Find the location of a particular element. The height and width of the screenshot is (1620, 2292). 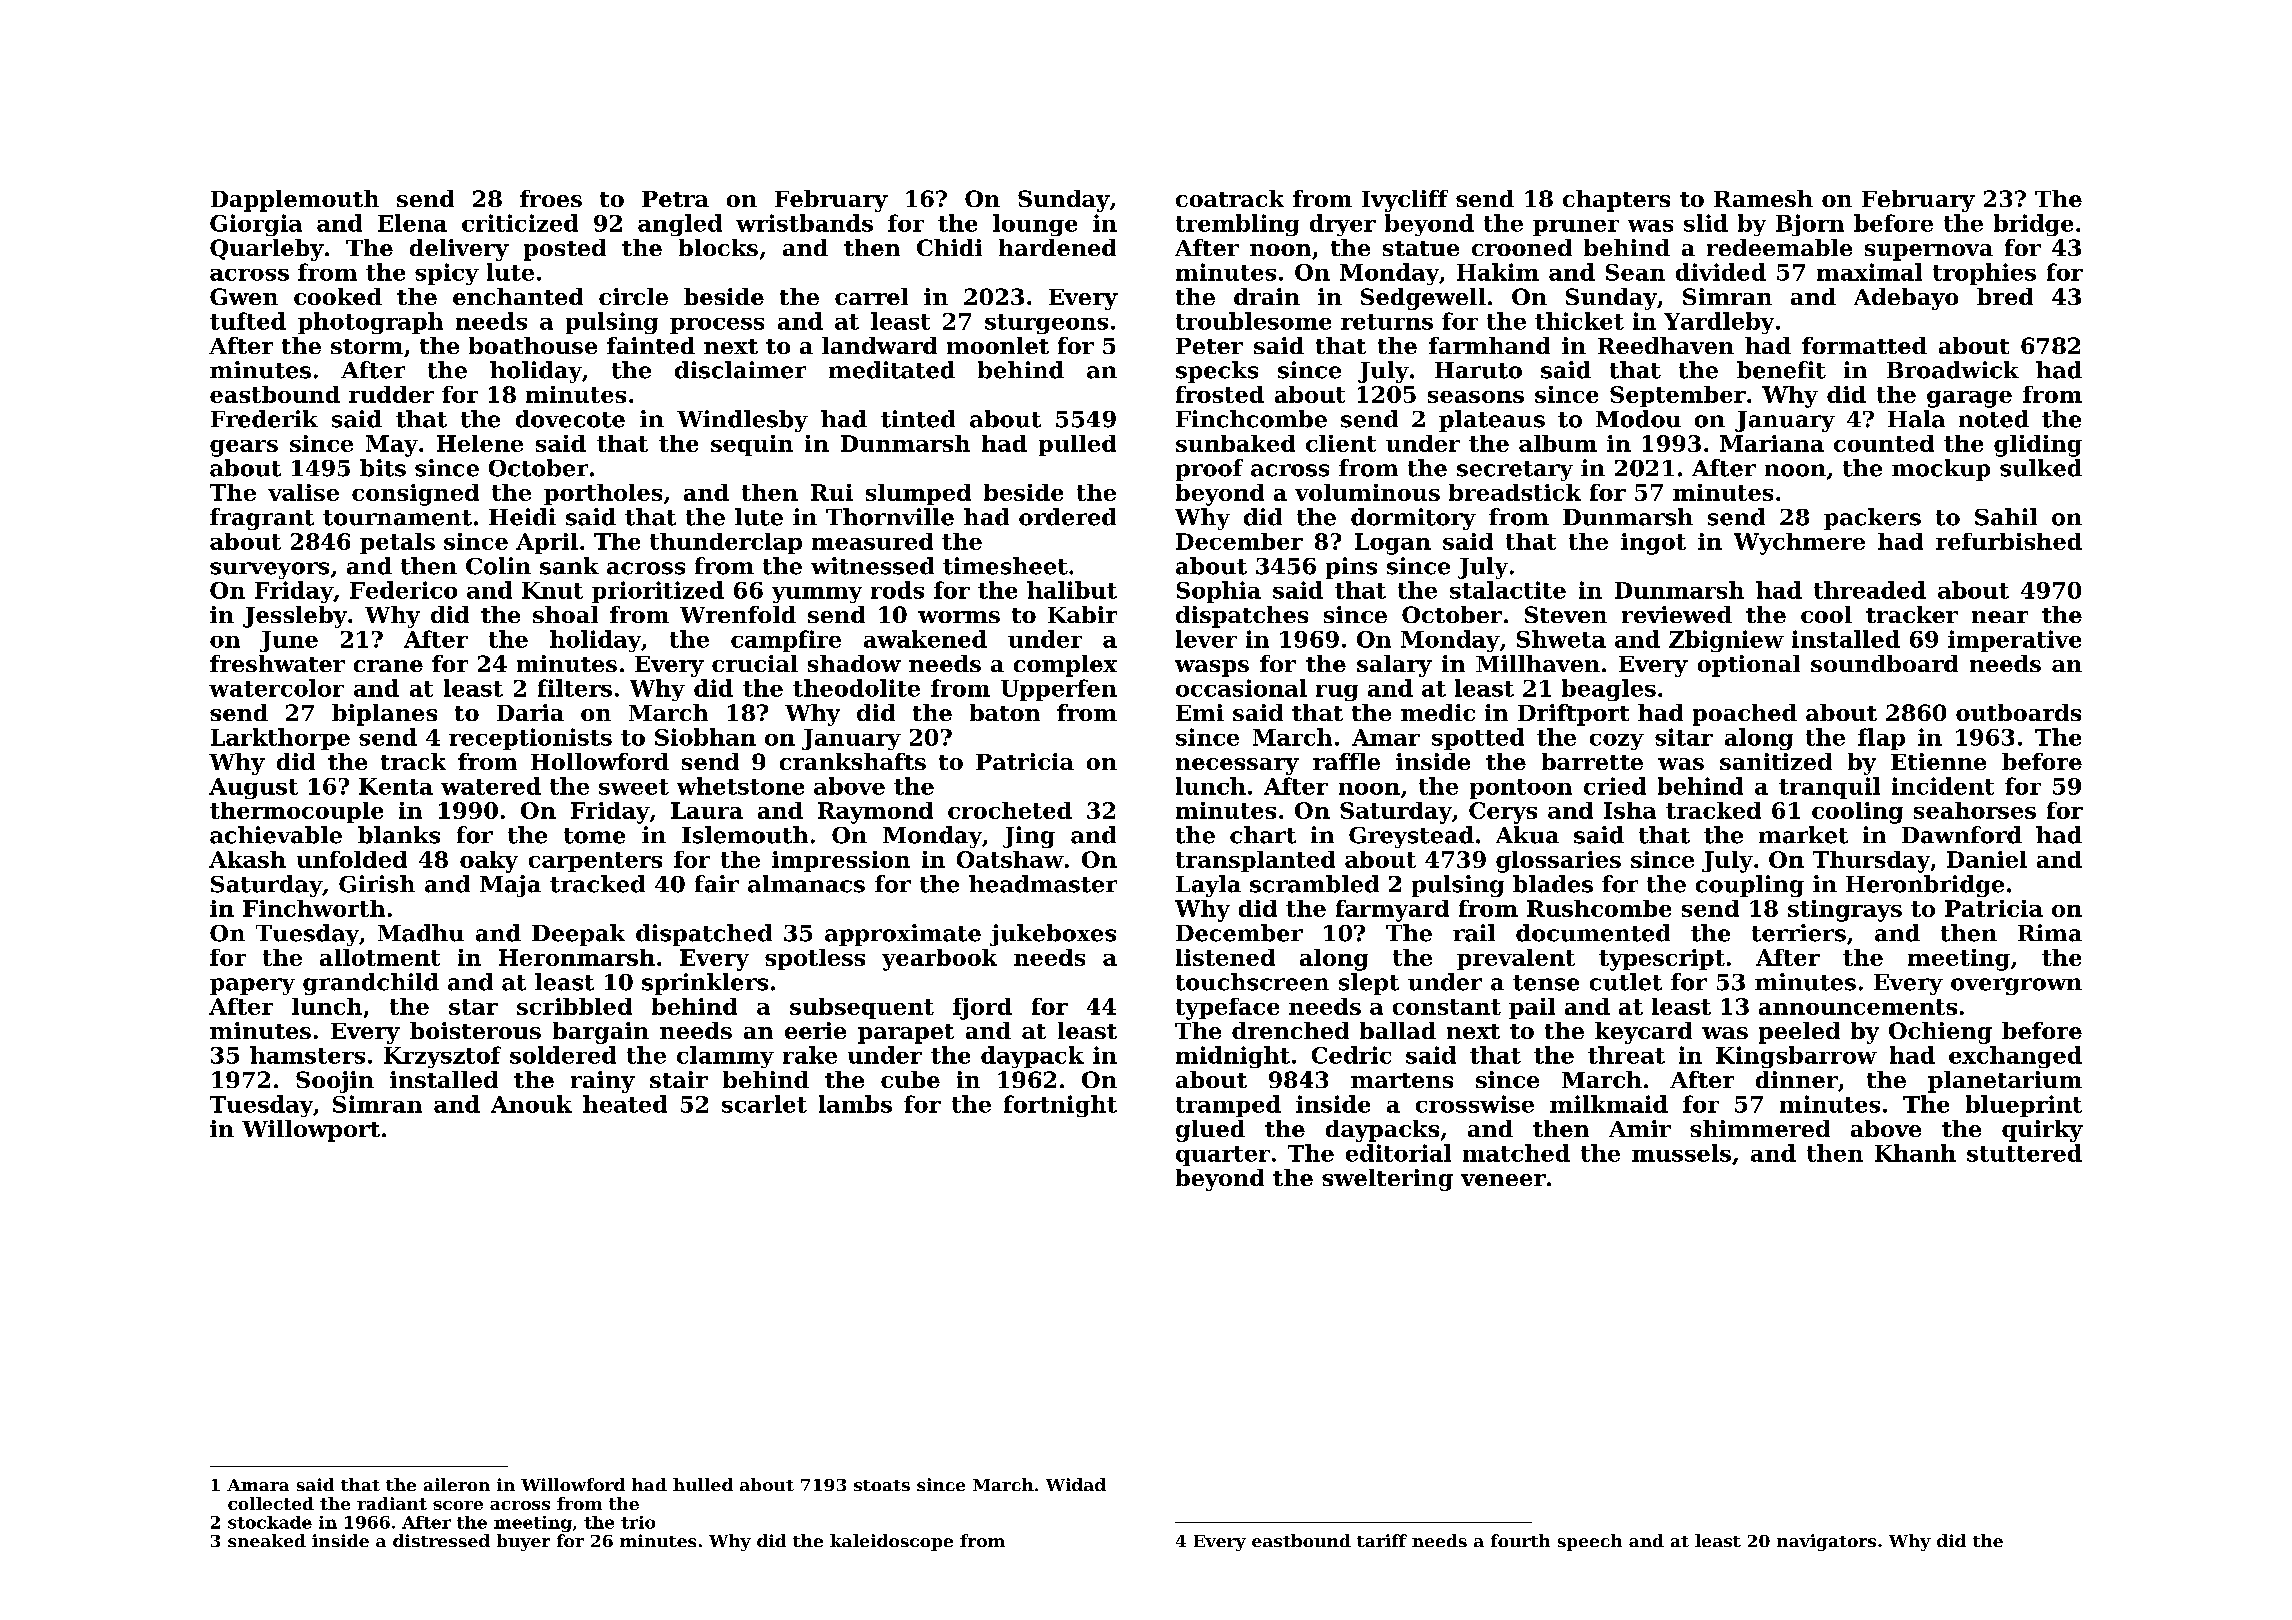

returns is located at coordinates (1387, 322).
